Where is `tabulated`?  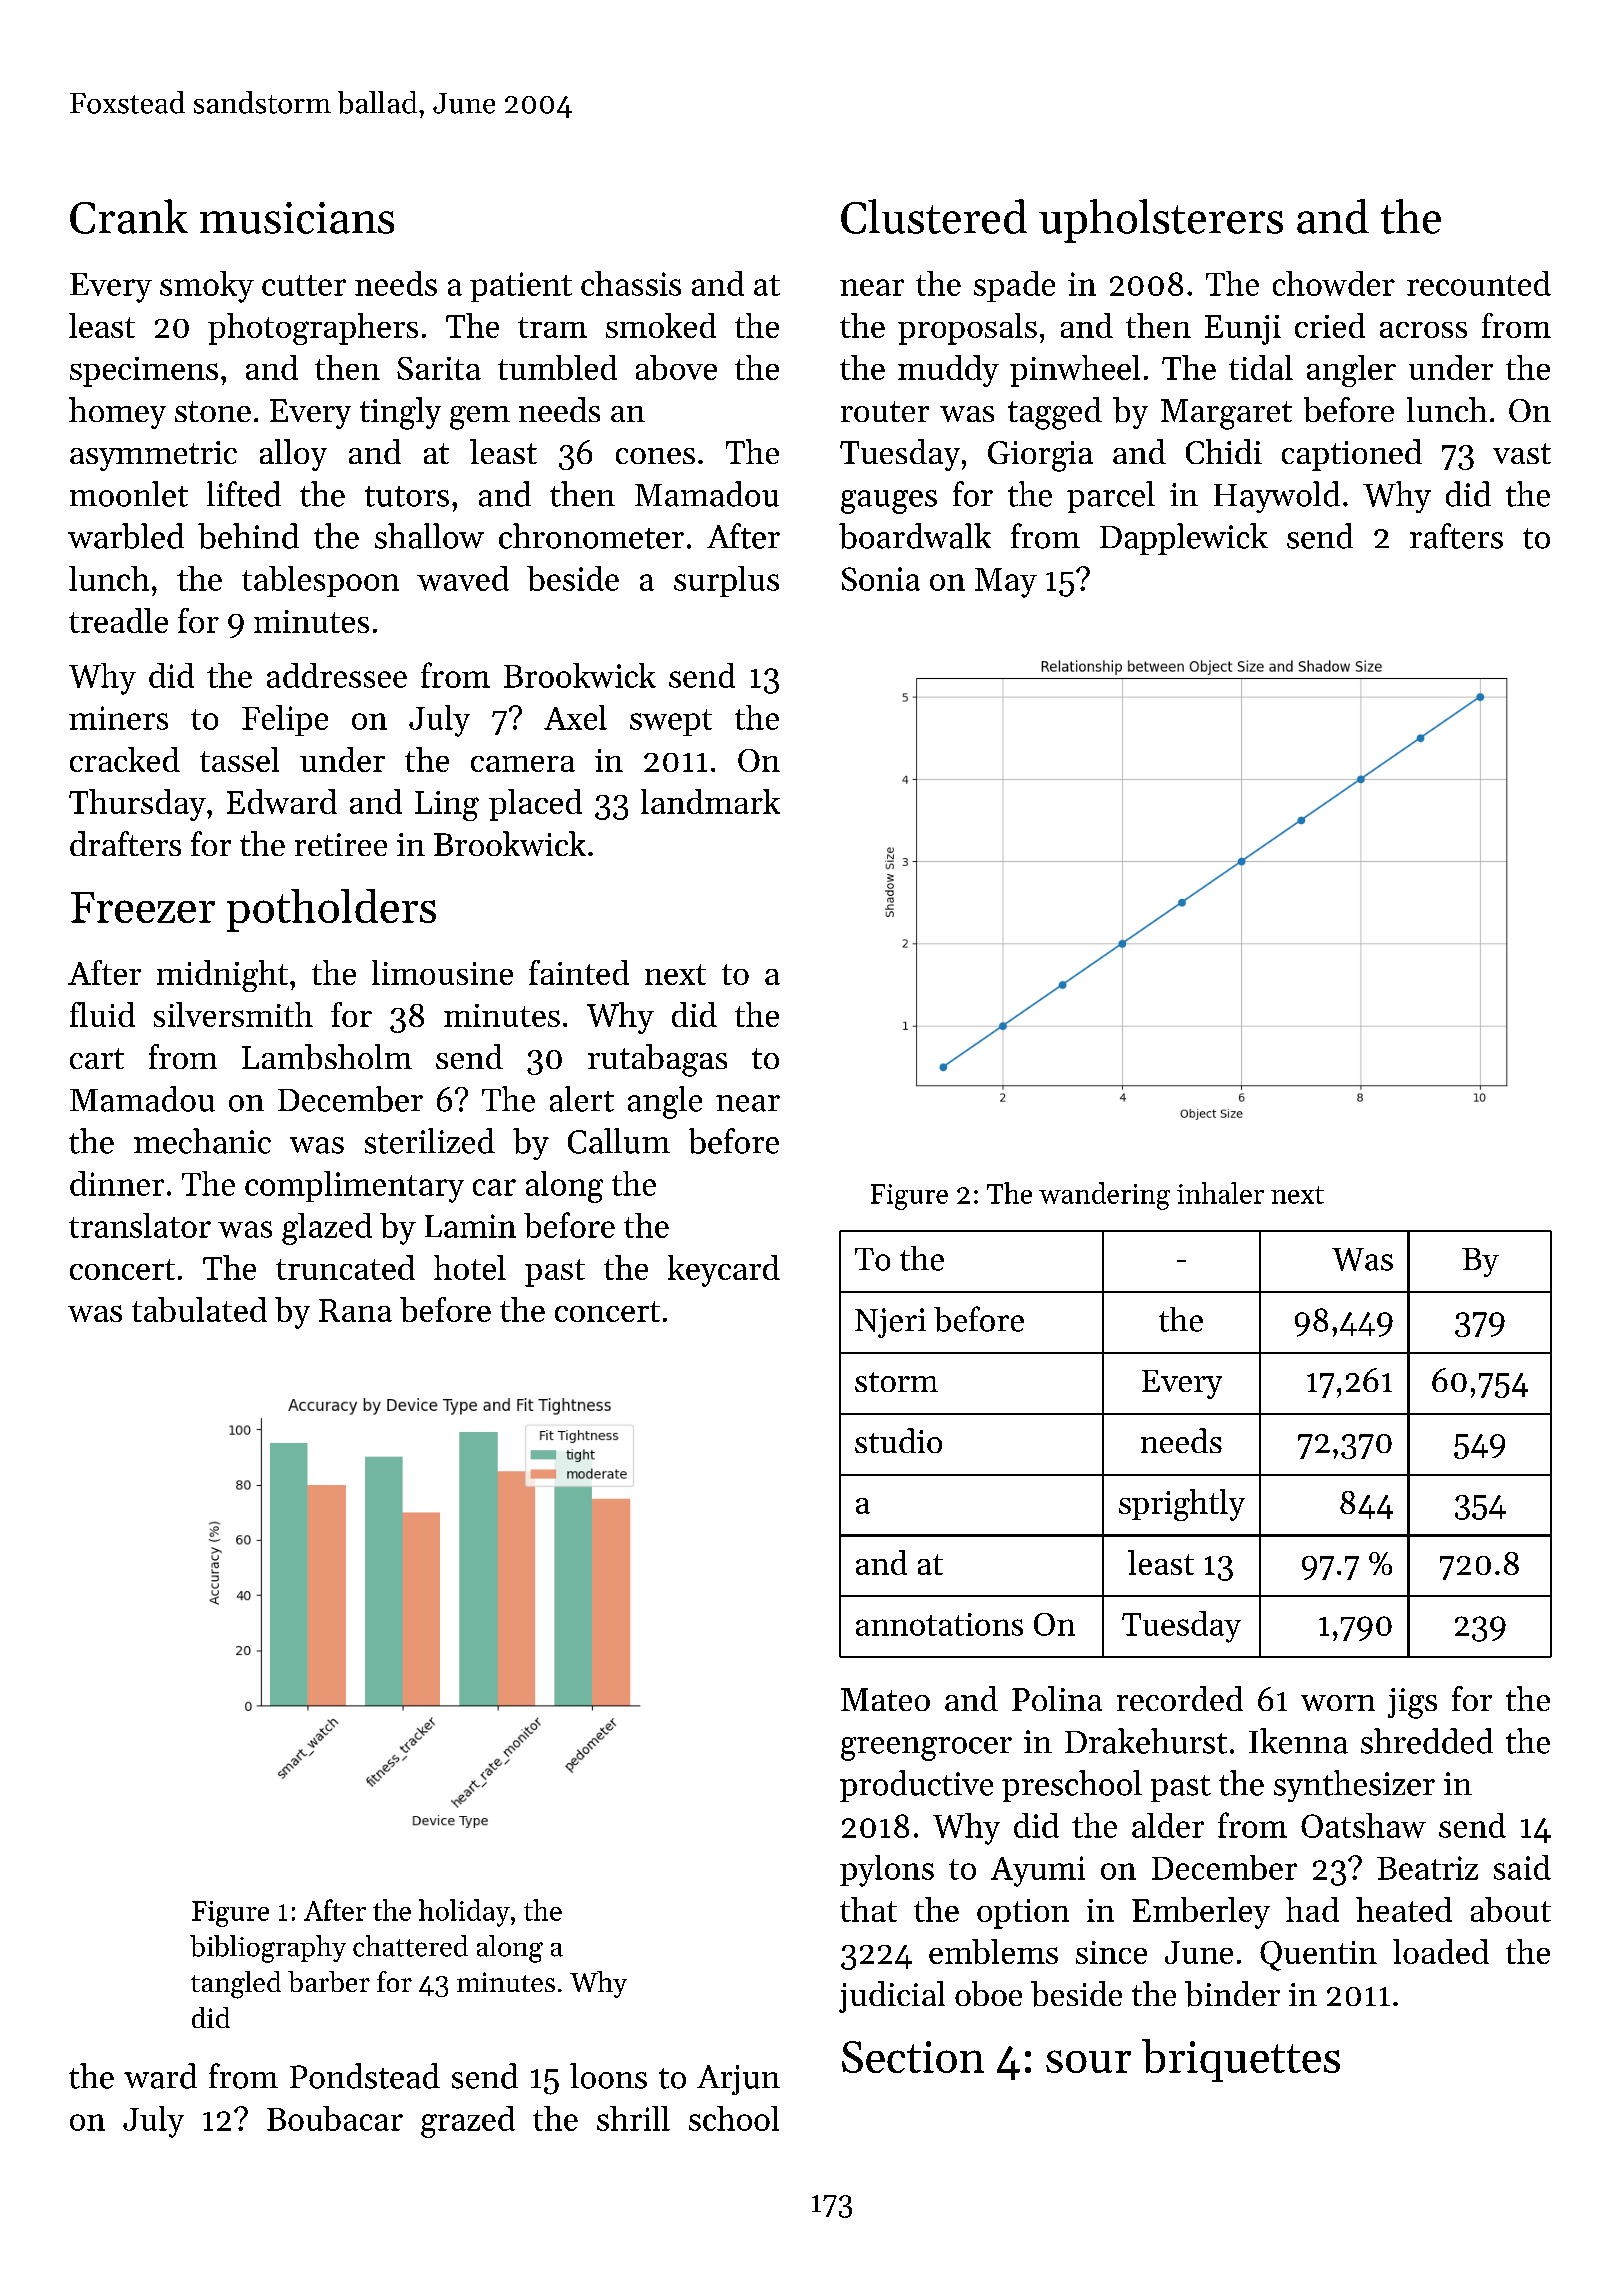
tabulated is located at coordinates (199, 1309).
